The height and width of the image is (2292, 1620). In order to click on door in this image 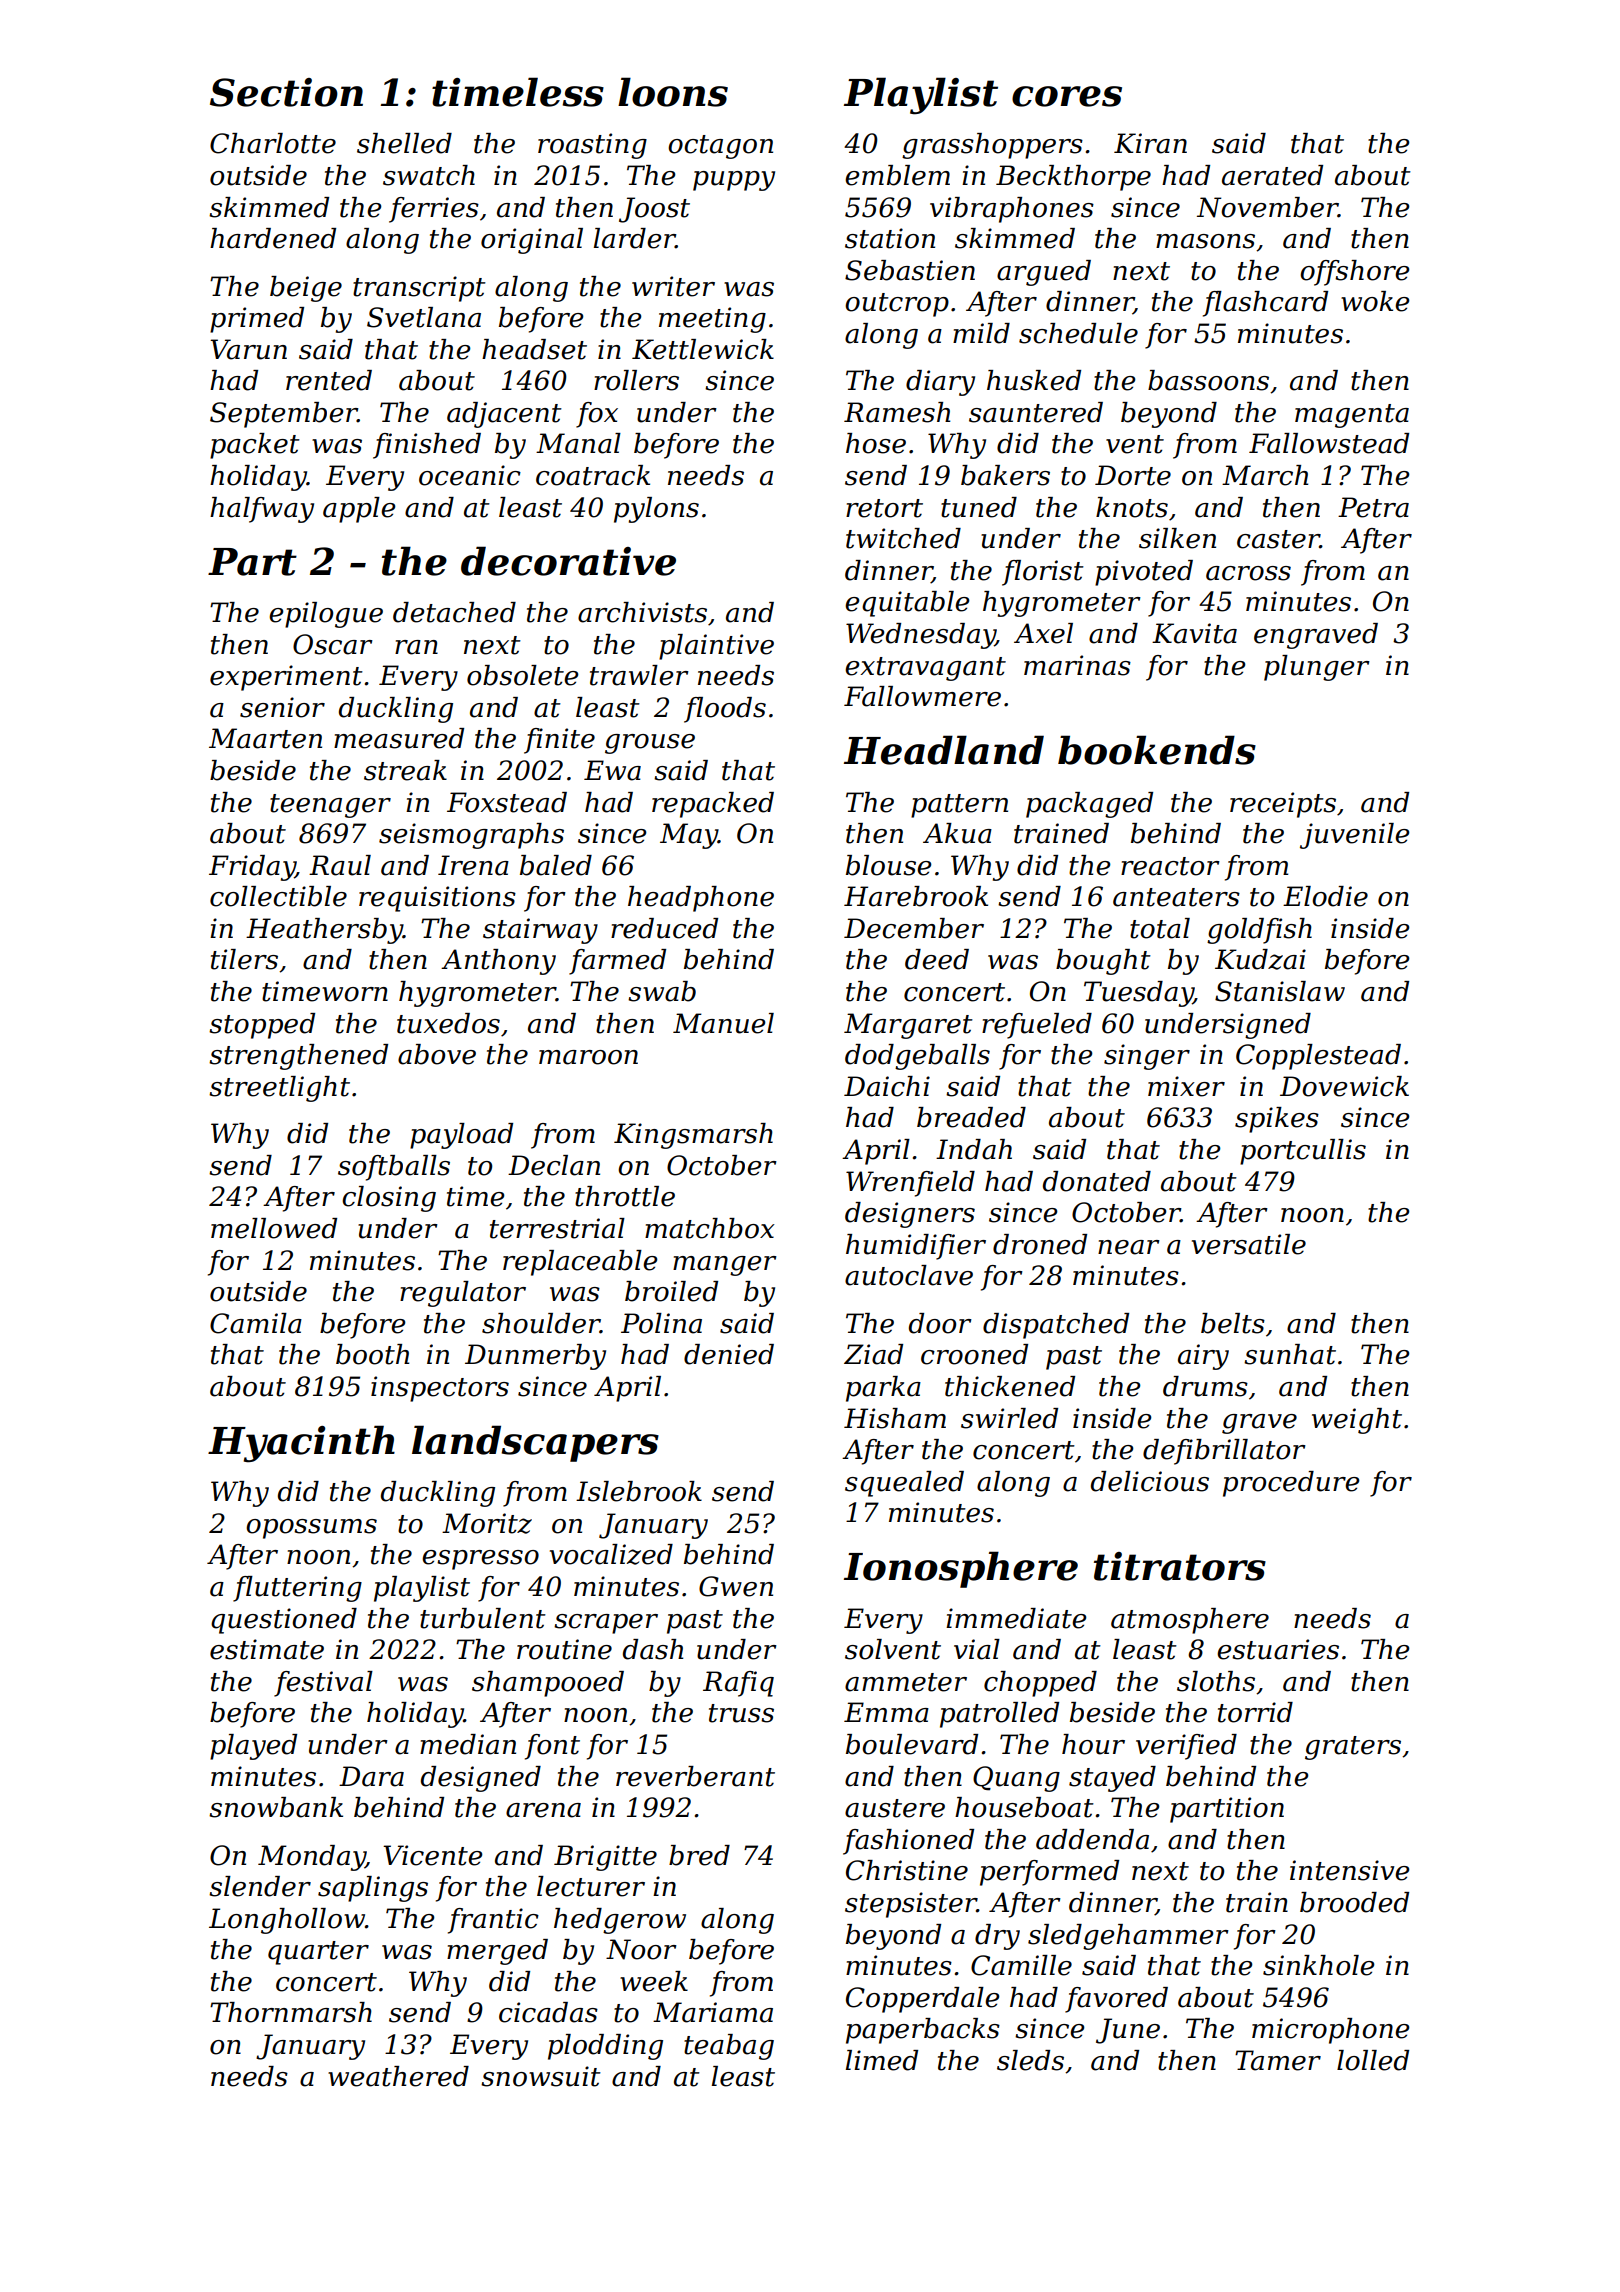, I will do `click(940, 1323)`.
